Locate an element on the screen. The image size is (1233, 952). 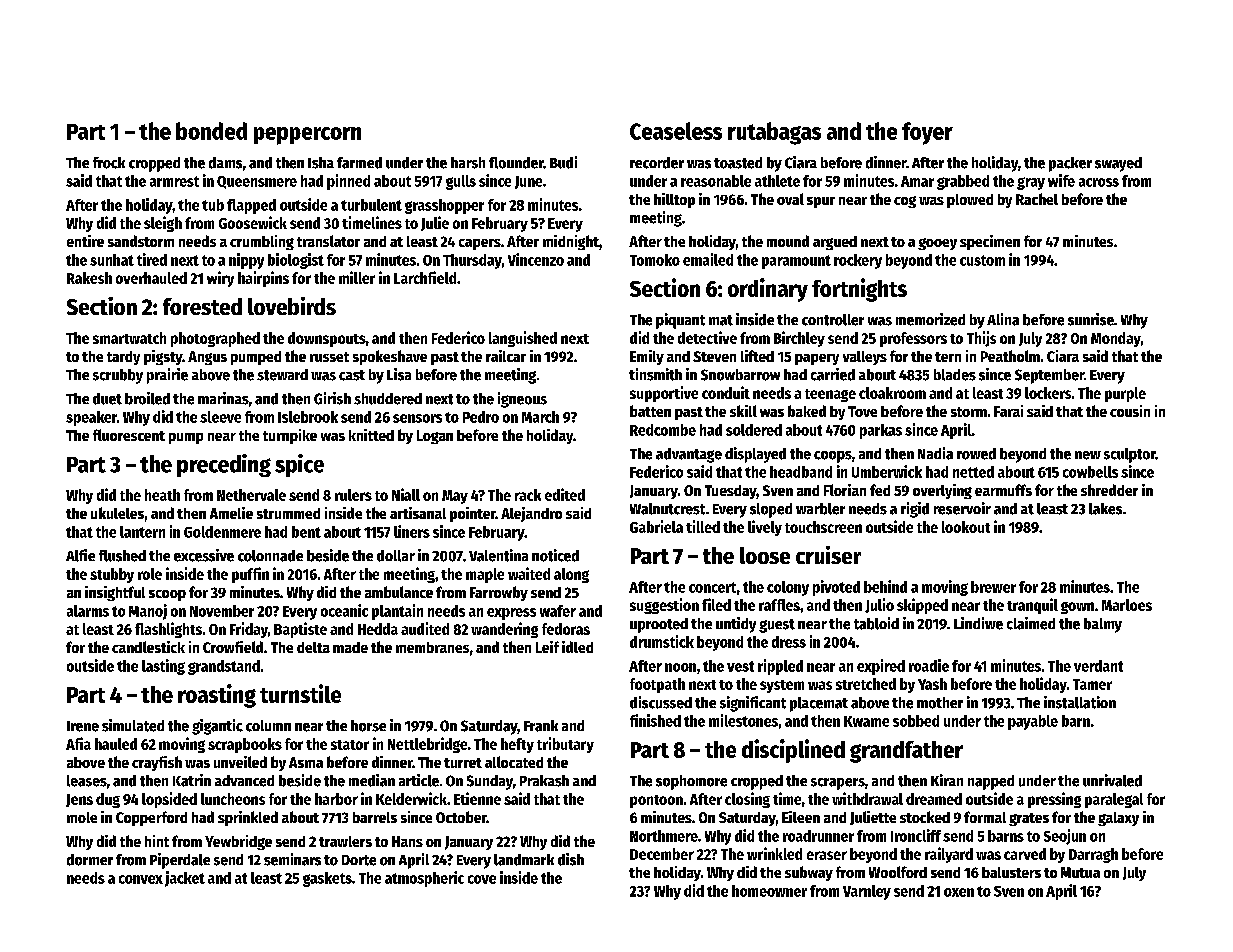
galaxy is located at coordinates (1118, 819).
